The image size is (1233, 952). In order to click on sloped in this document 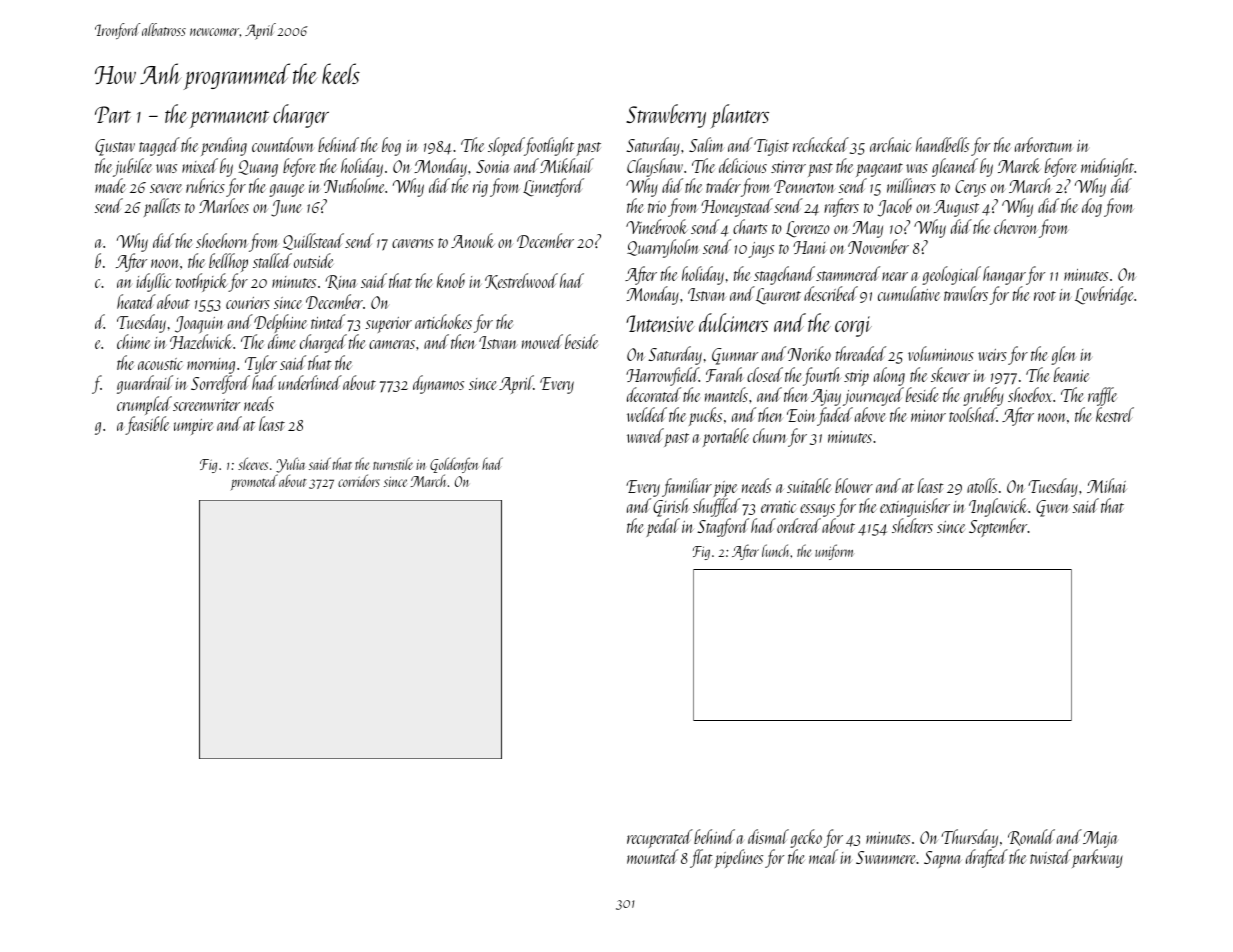, I will do `click(506, 146)`.
